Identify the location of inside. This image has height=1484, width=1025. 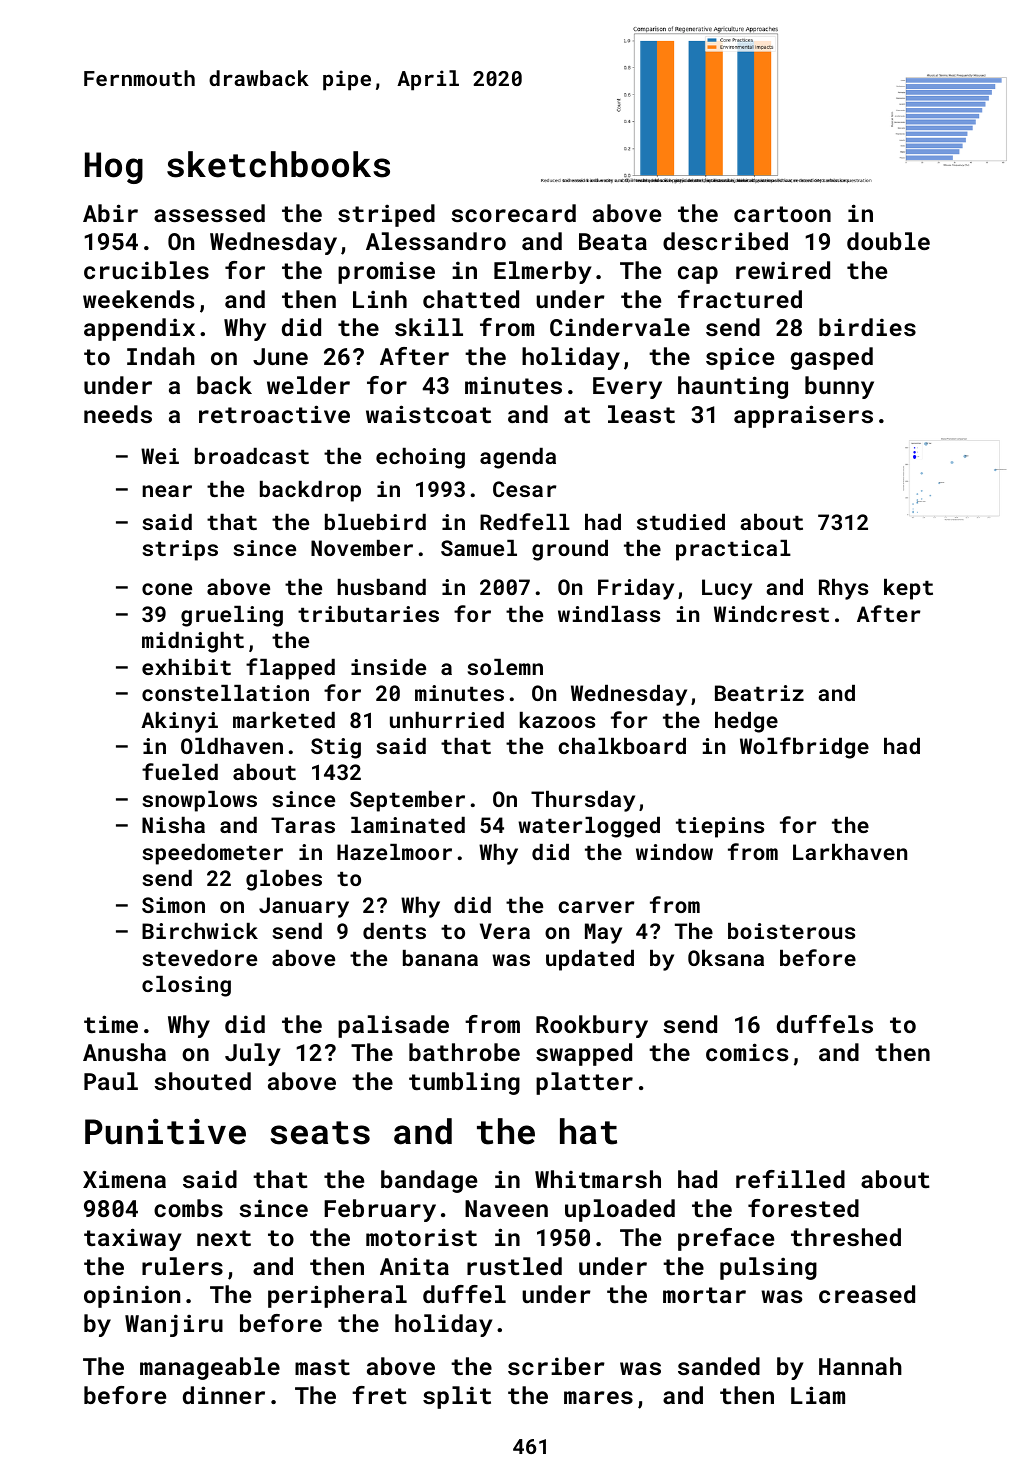
(388, 667).
